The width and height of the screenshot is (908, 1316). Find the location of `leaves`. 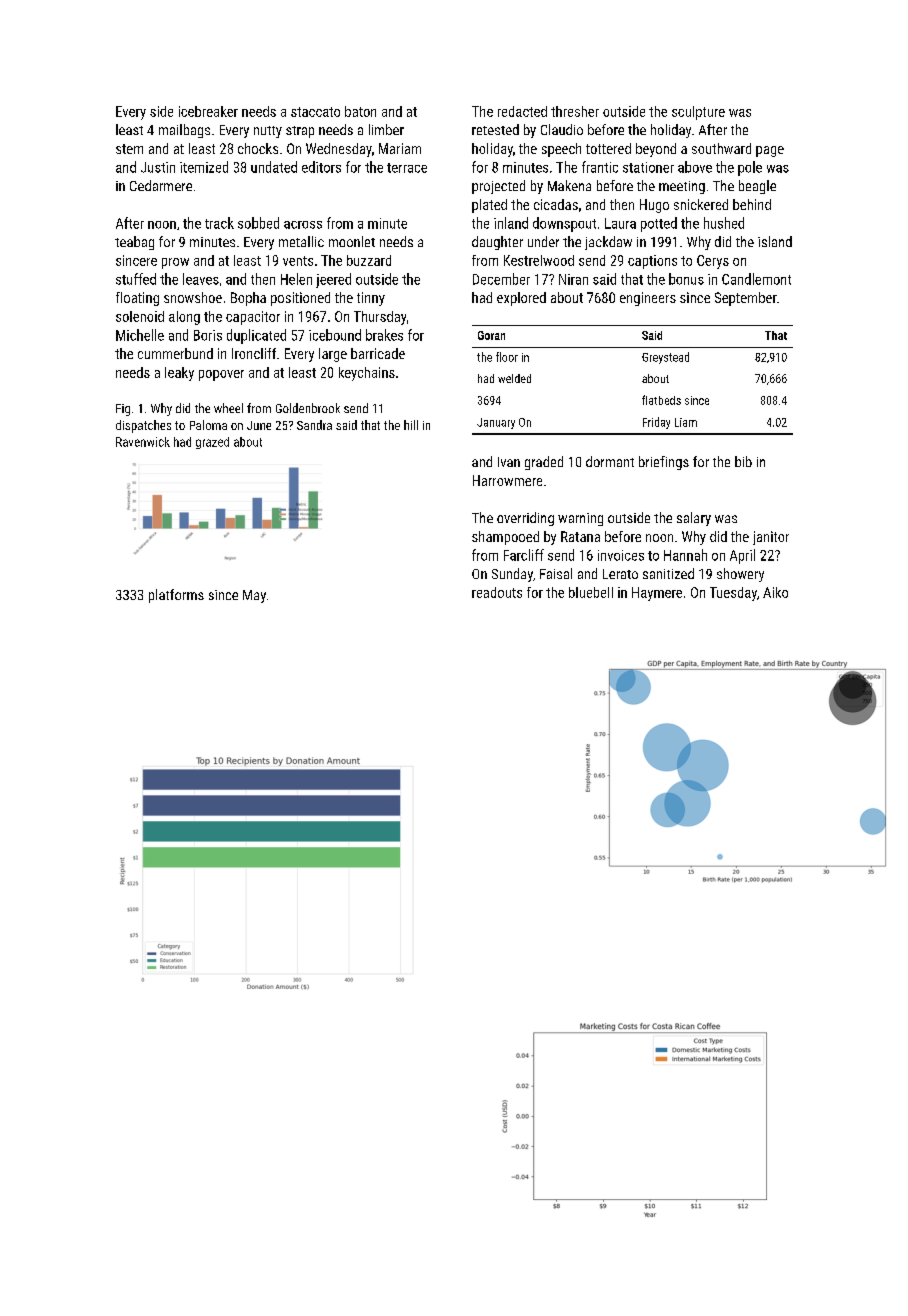

leaves is located at coordinates (201, 279).
